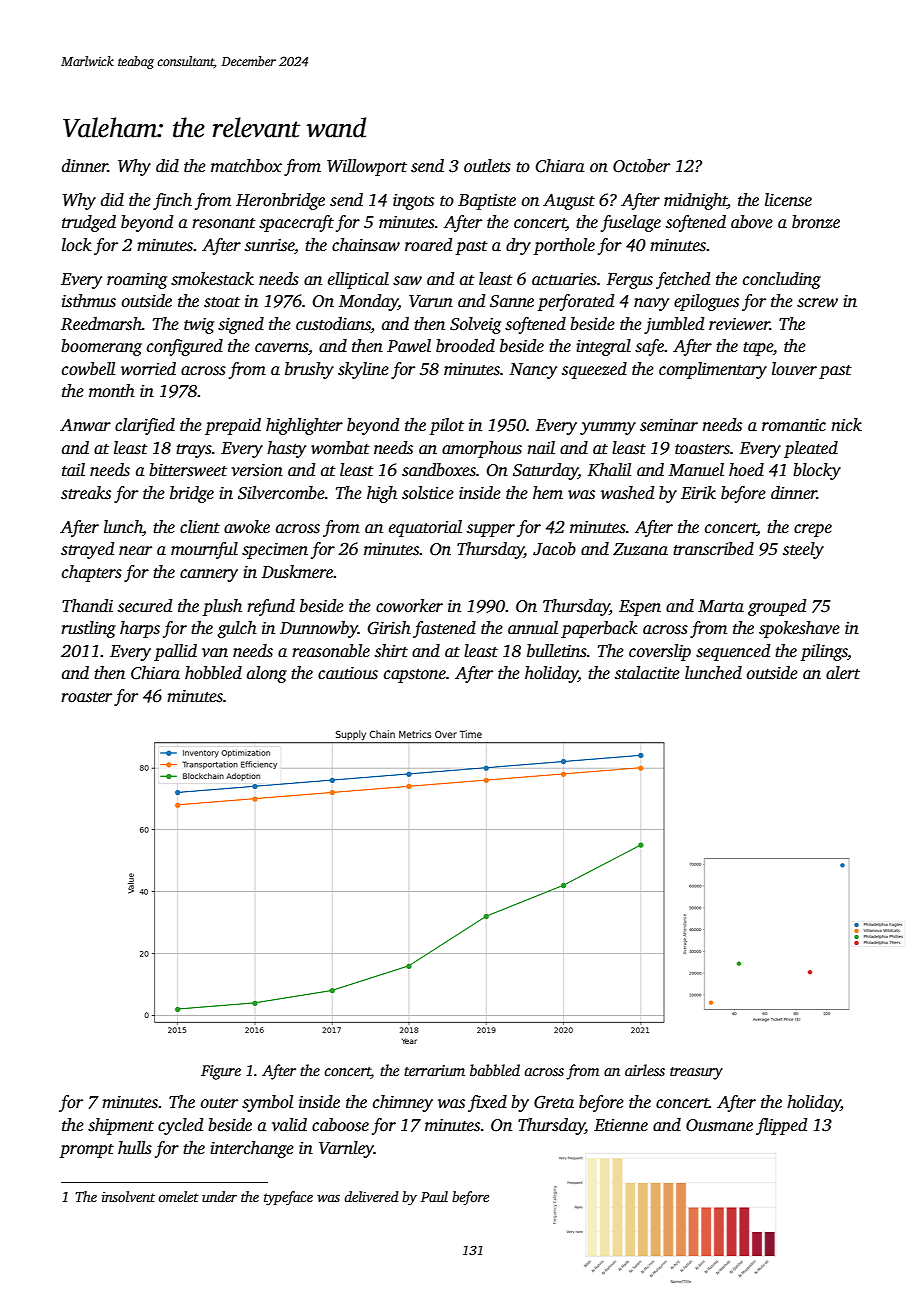  What do you see at coordinates (475, 325) in the page?
I see `Solveig` at bounding box center [475, 325].
